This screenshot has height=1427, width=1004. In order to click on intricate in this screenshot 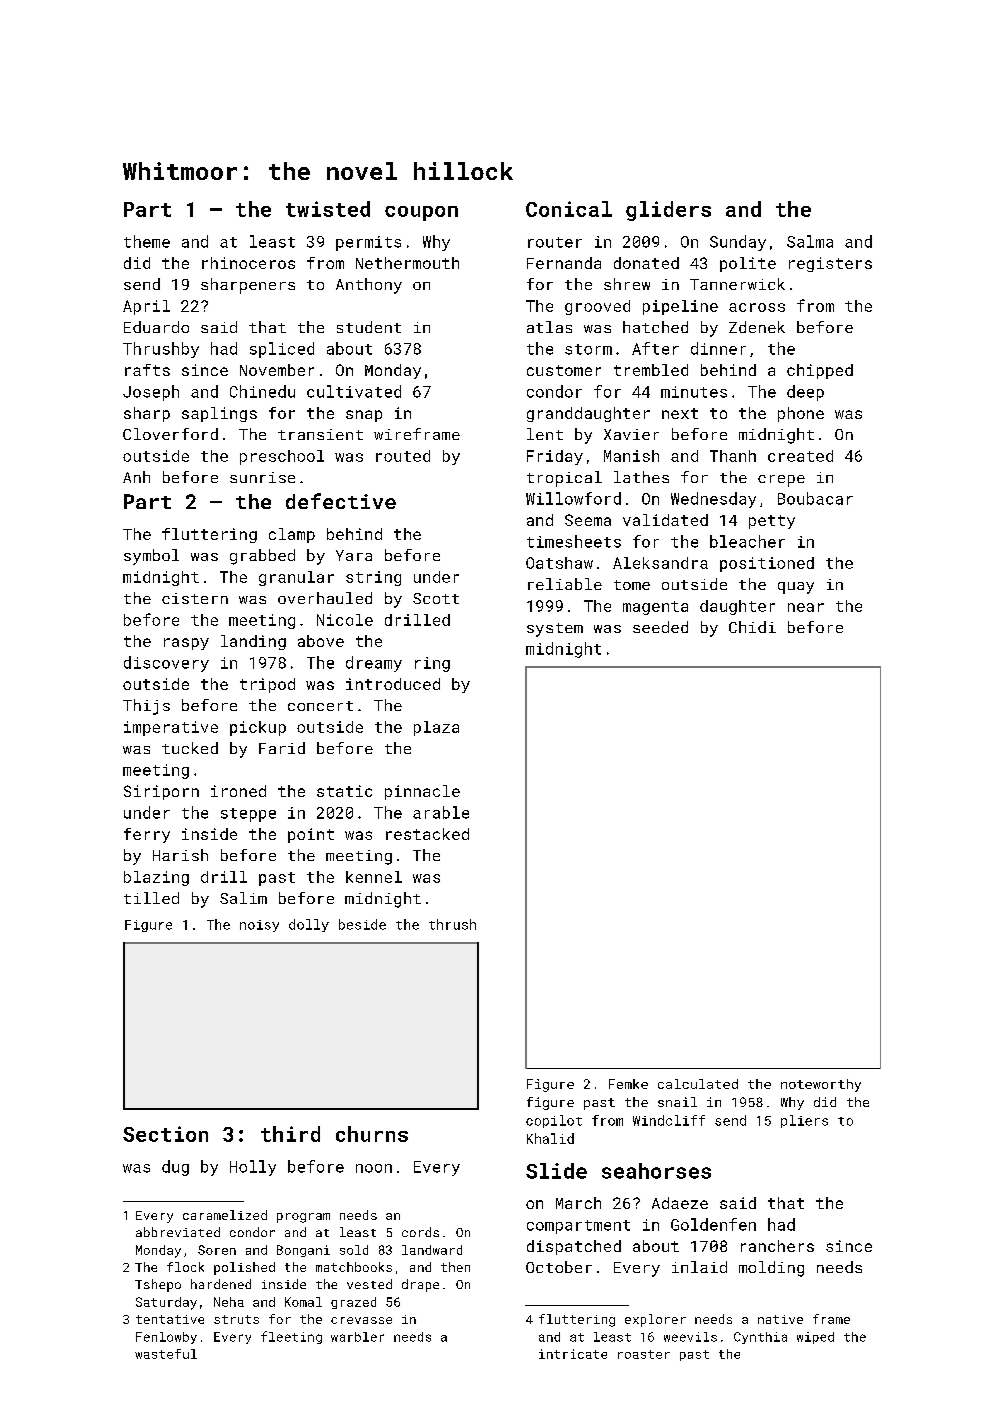, I will do `click(573, 1354)`.
